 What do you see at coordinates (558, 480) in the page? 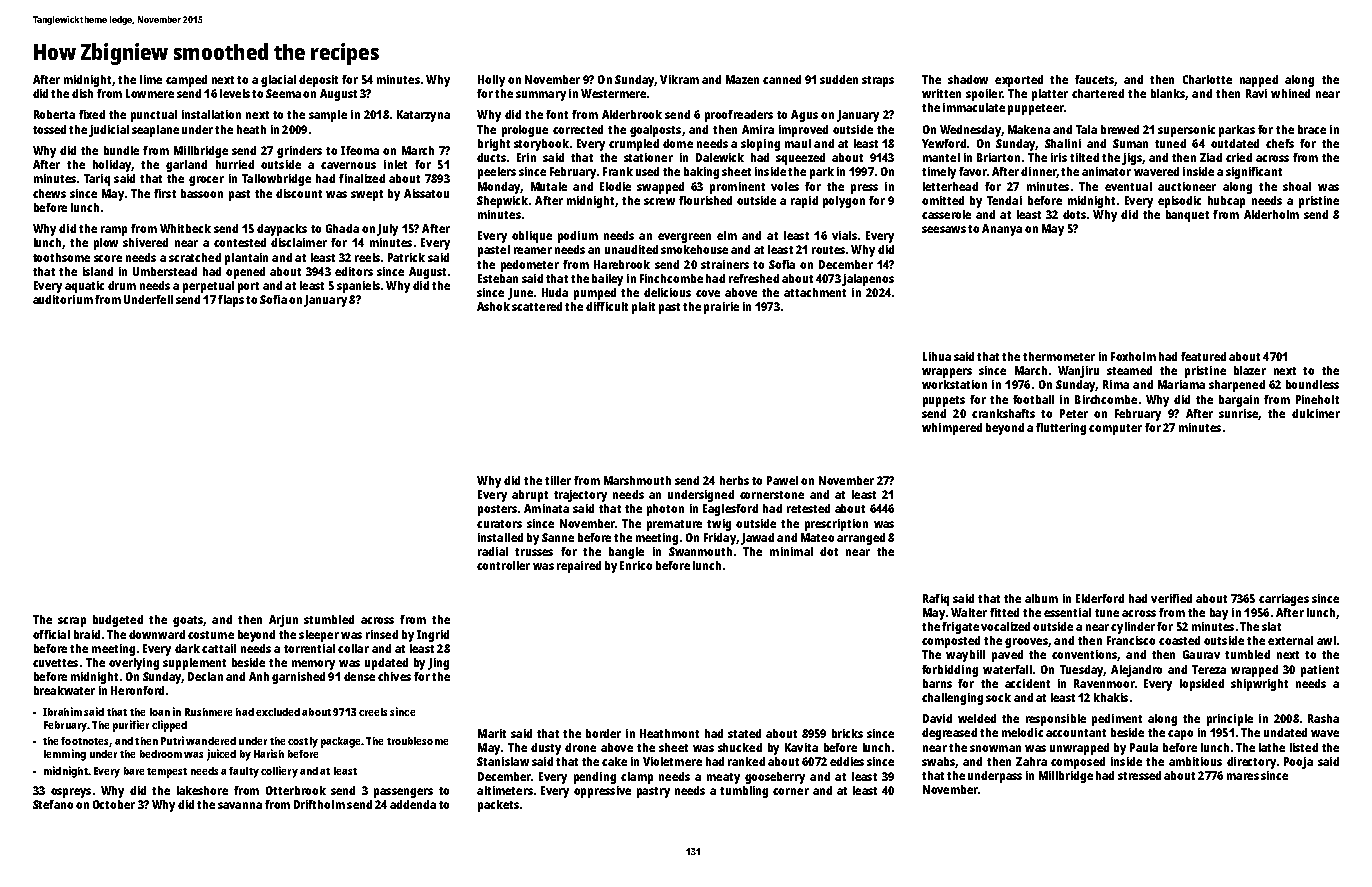
I see `tiller` at bounding box center [558, 480].
